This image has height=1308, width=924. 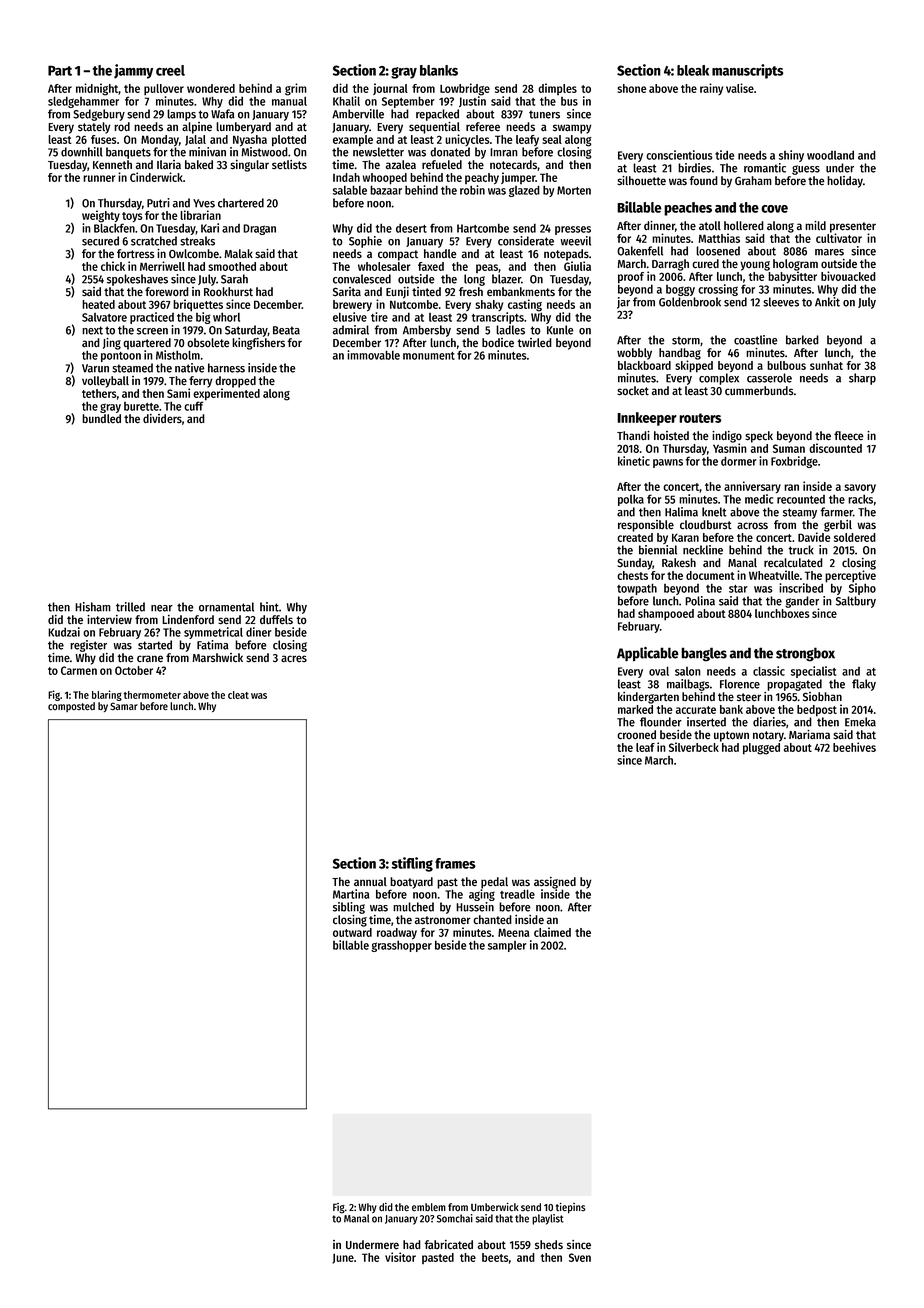 I want to click on June, so click(x=343, y=1258).
